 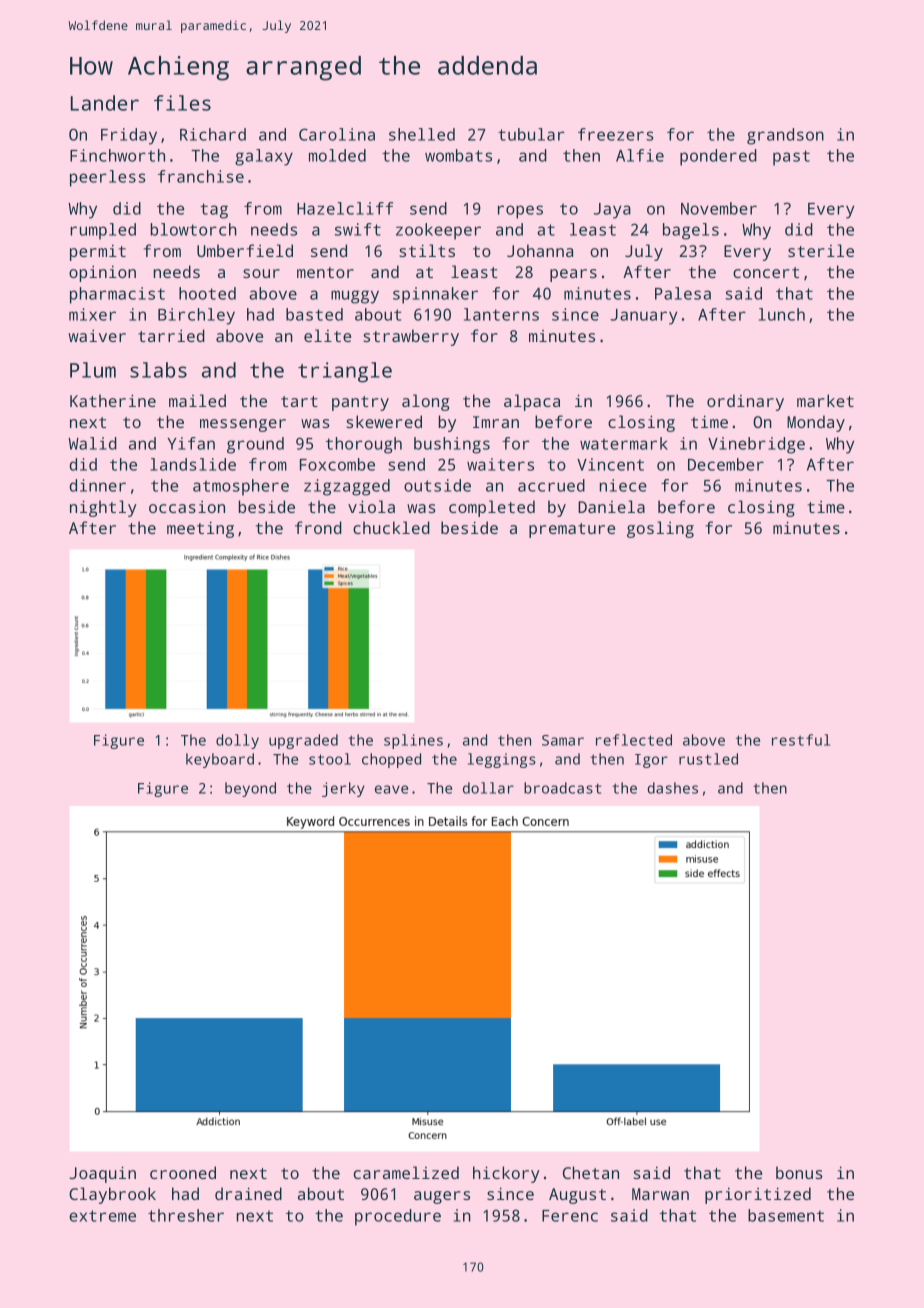 I want to click on restful, so click(x=801, y=740).
